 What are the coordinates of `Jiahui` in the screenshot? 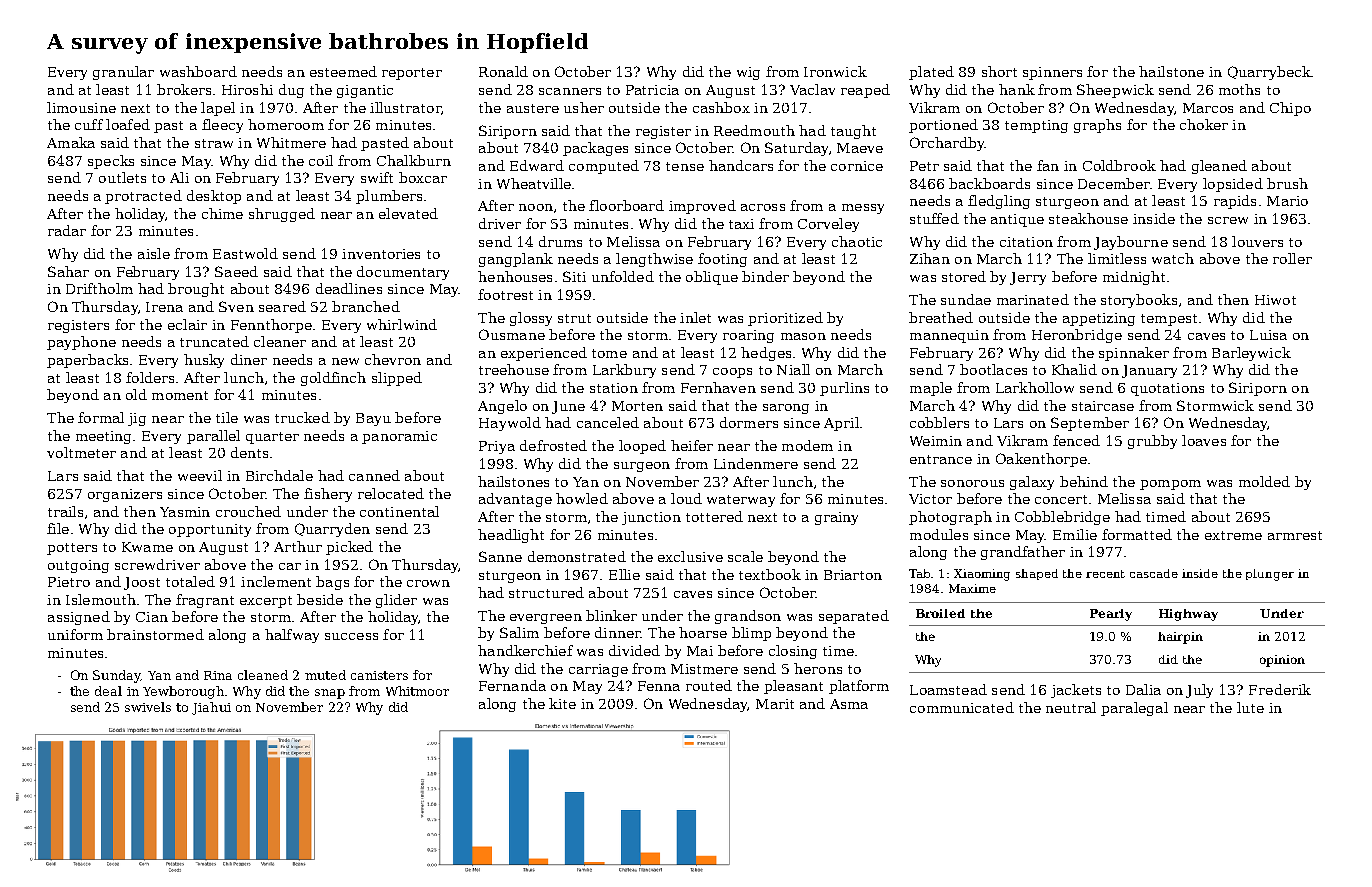 It's located at (211, 708).
